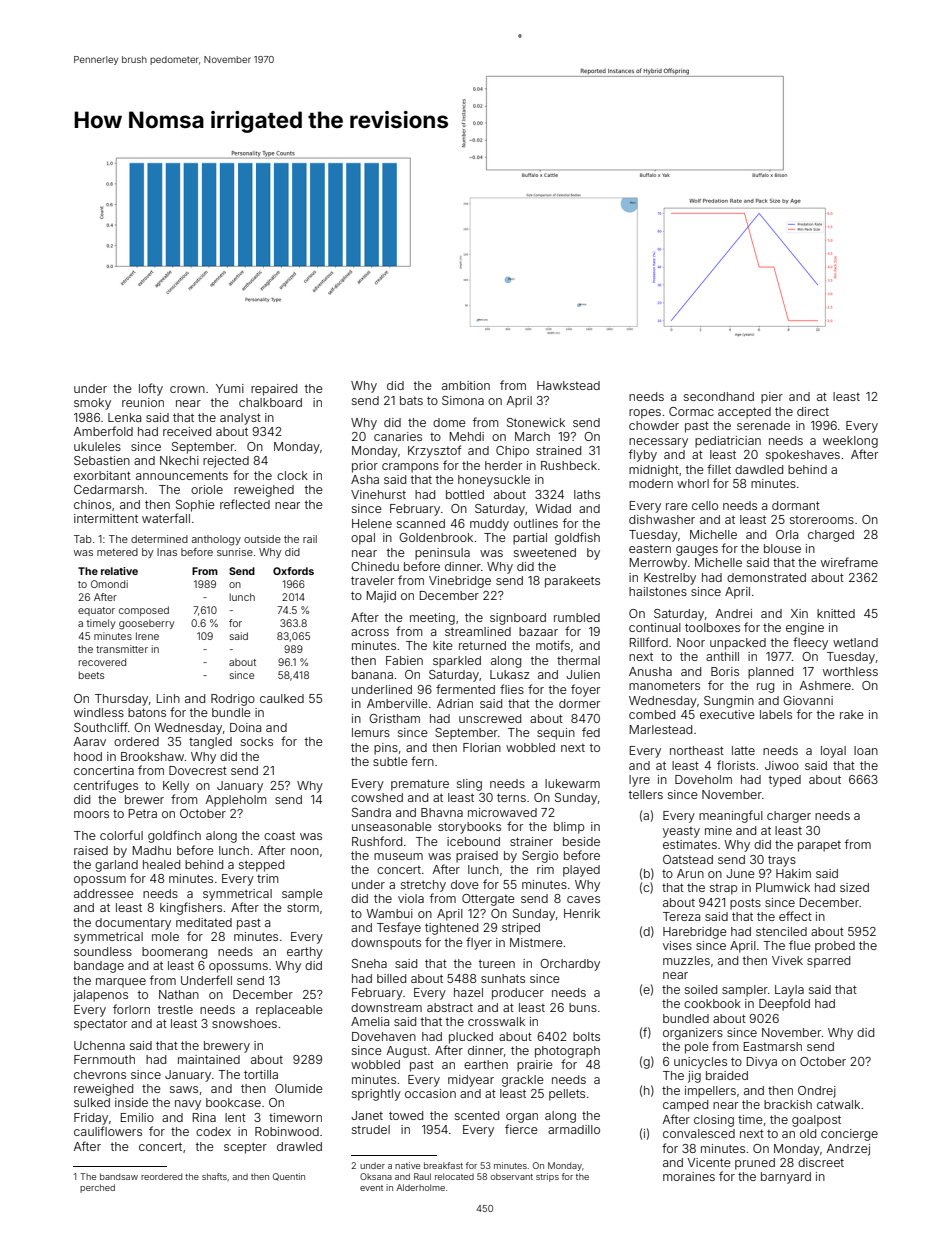 Image resolution: width=952 pixels, height=1233 pixels. Describe the element at coordinates (147, 712) in the document. I see `batons` at that location.
